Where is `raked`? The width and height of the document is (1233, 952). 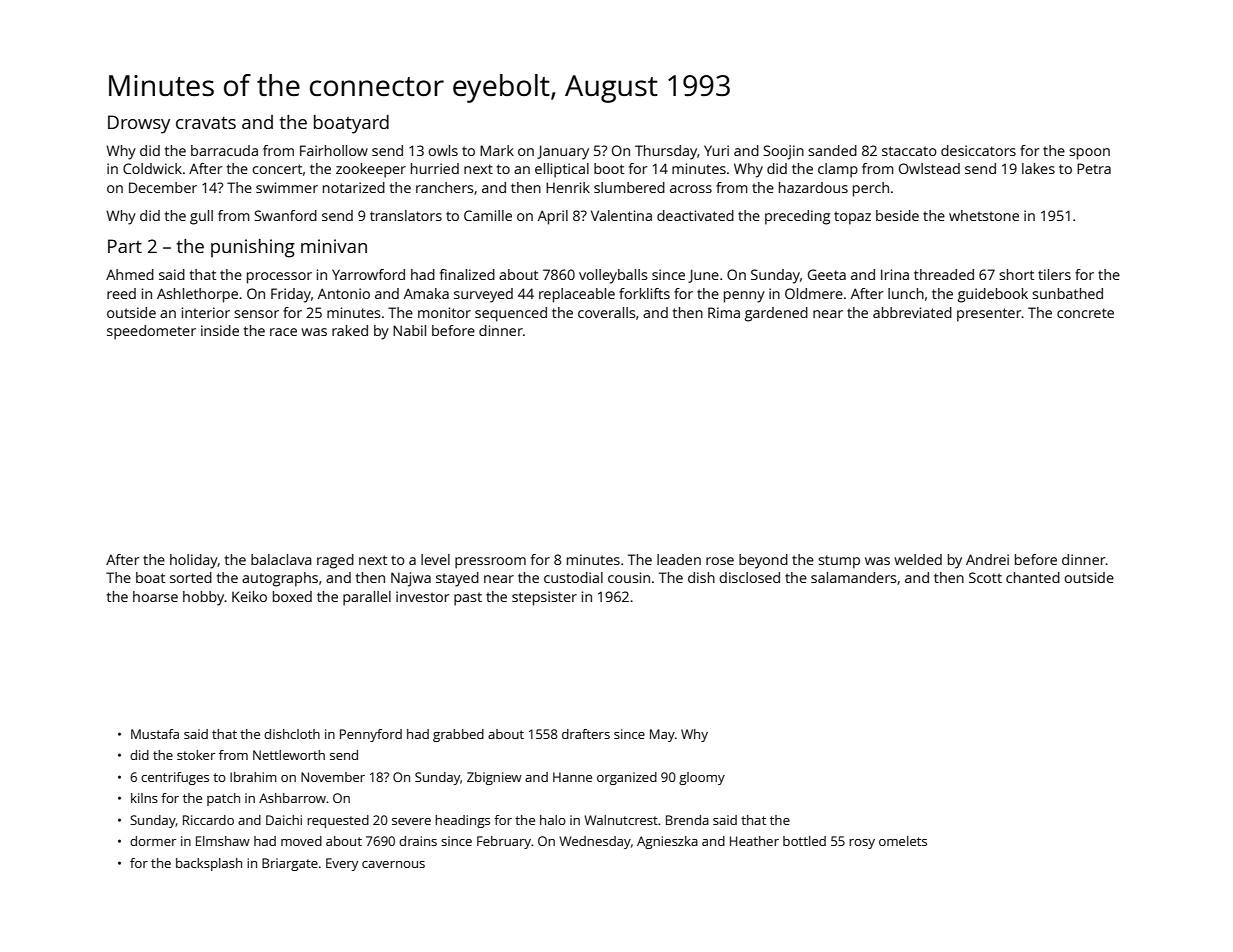
raked is located at coordinates (350, 330).
